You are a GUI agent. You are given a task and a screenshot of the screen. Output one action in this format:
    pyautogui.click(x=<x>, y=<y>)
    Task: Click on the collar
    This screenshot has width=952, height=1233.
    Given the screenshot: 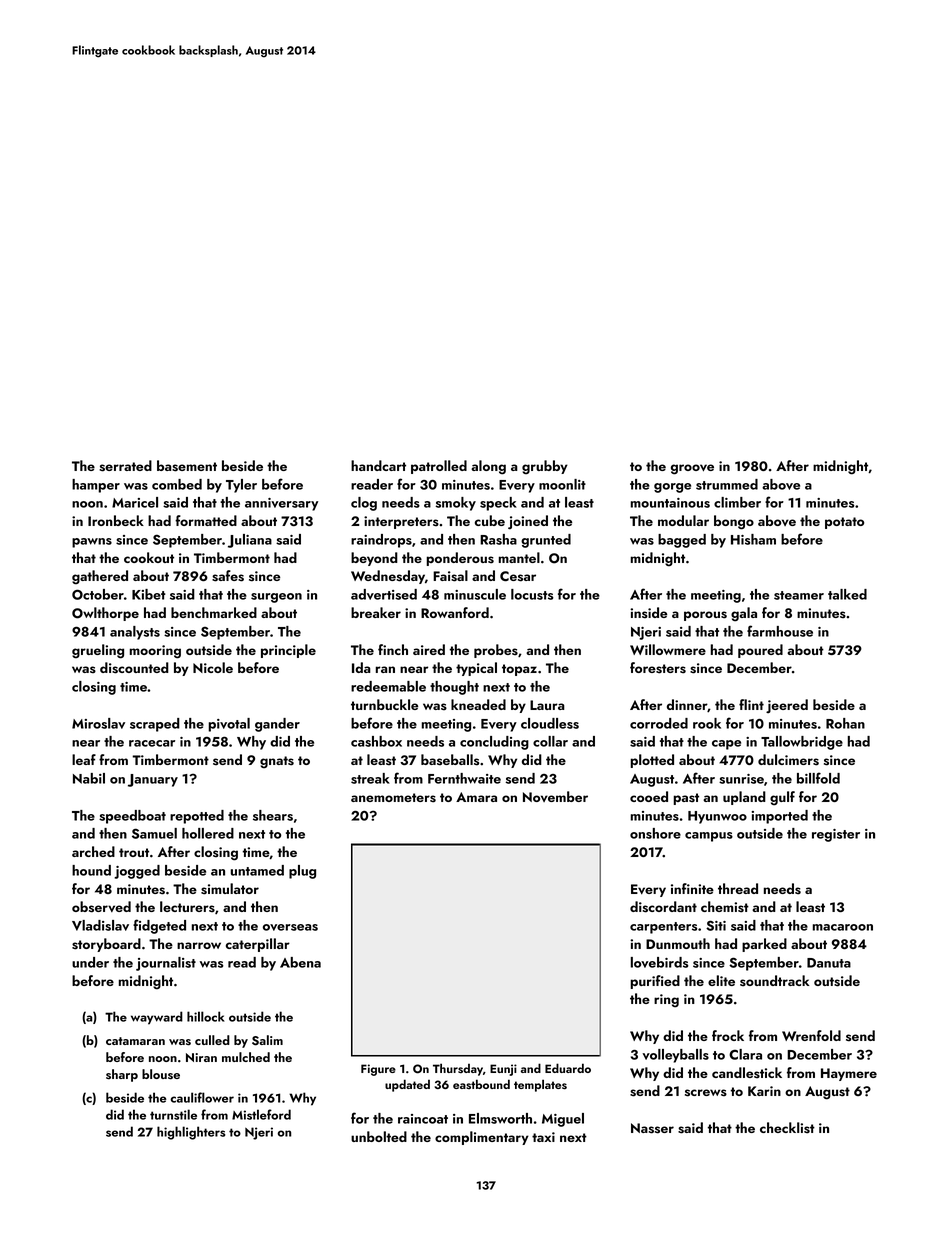 What is the action you would take?
    pyautogui.click(x=550, y=741)
